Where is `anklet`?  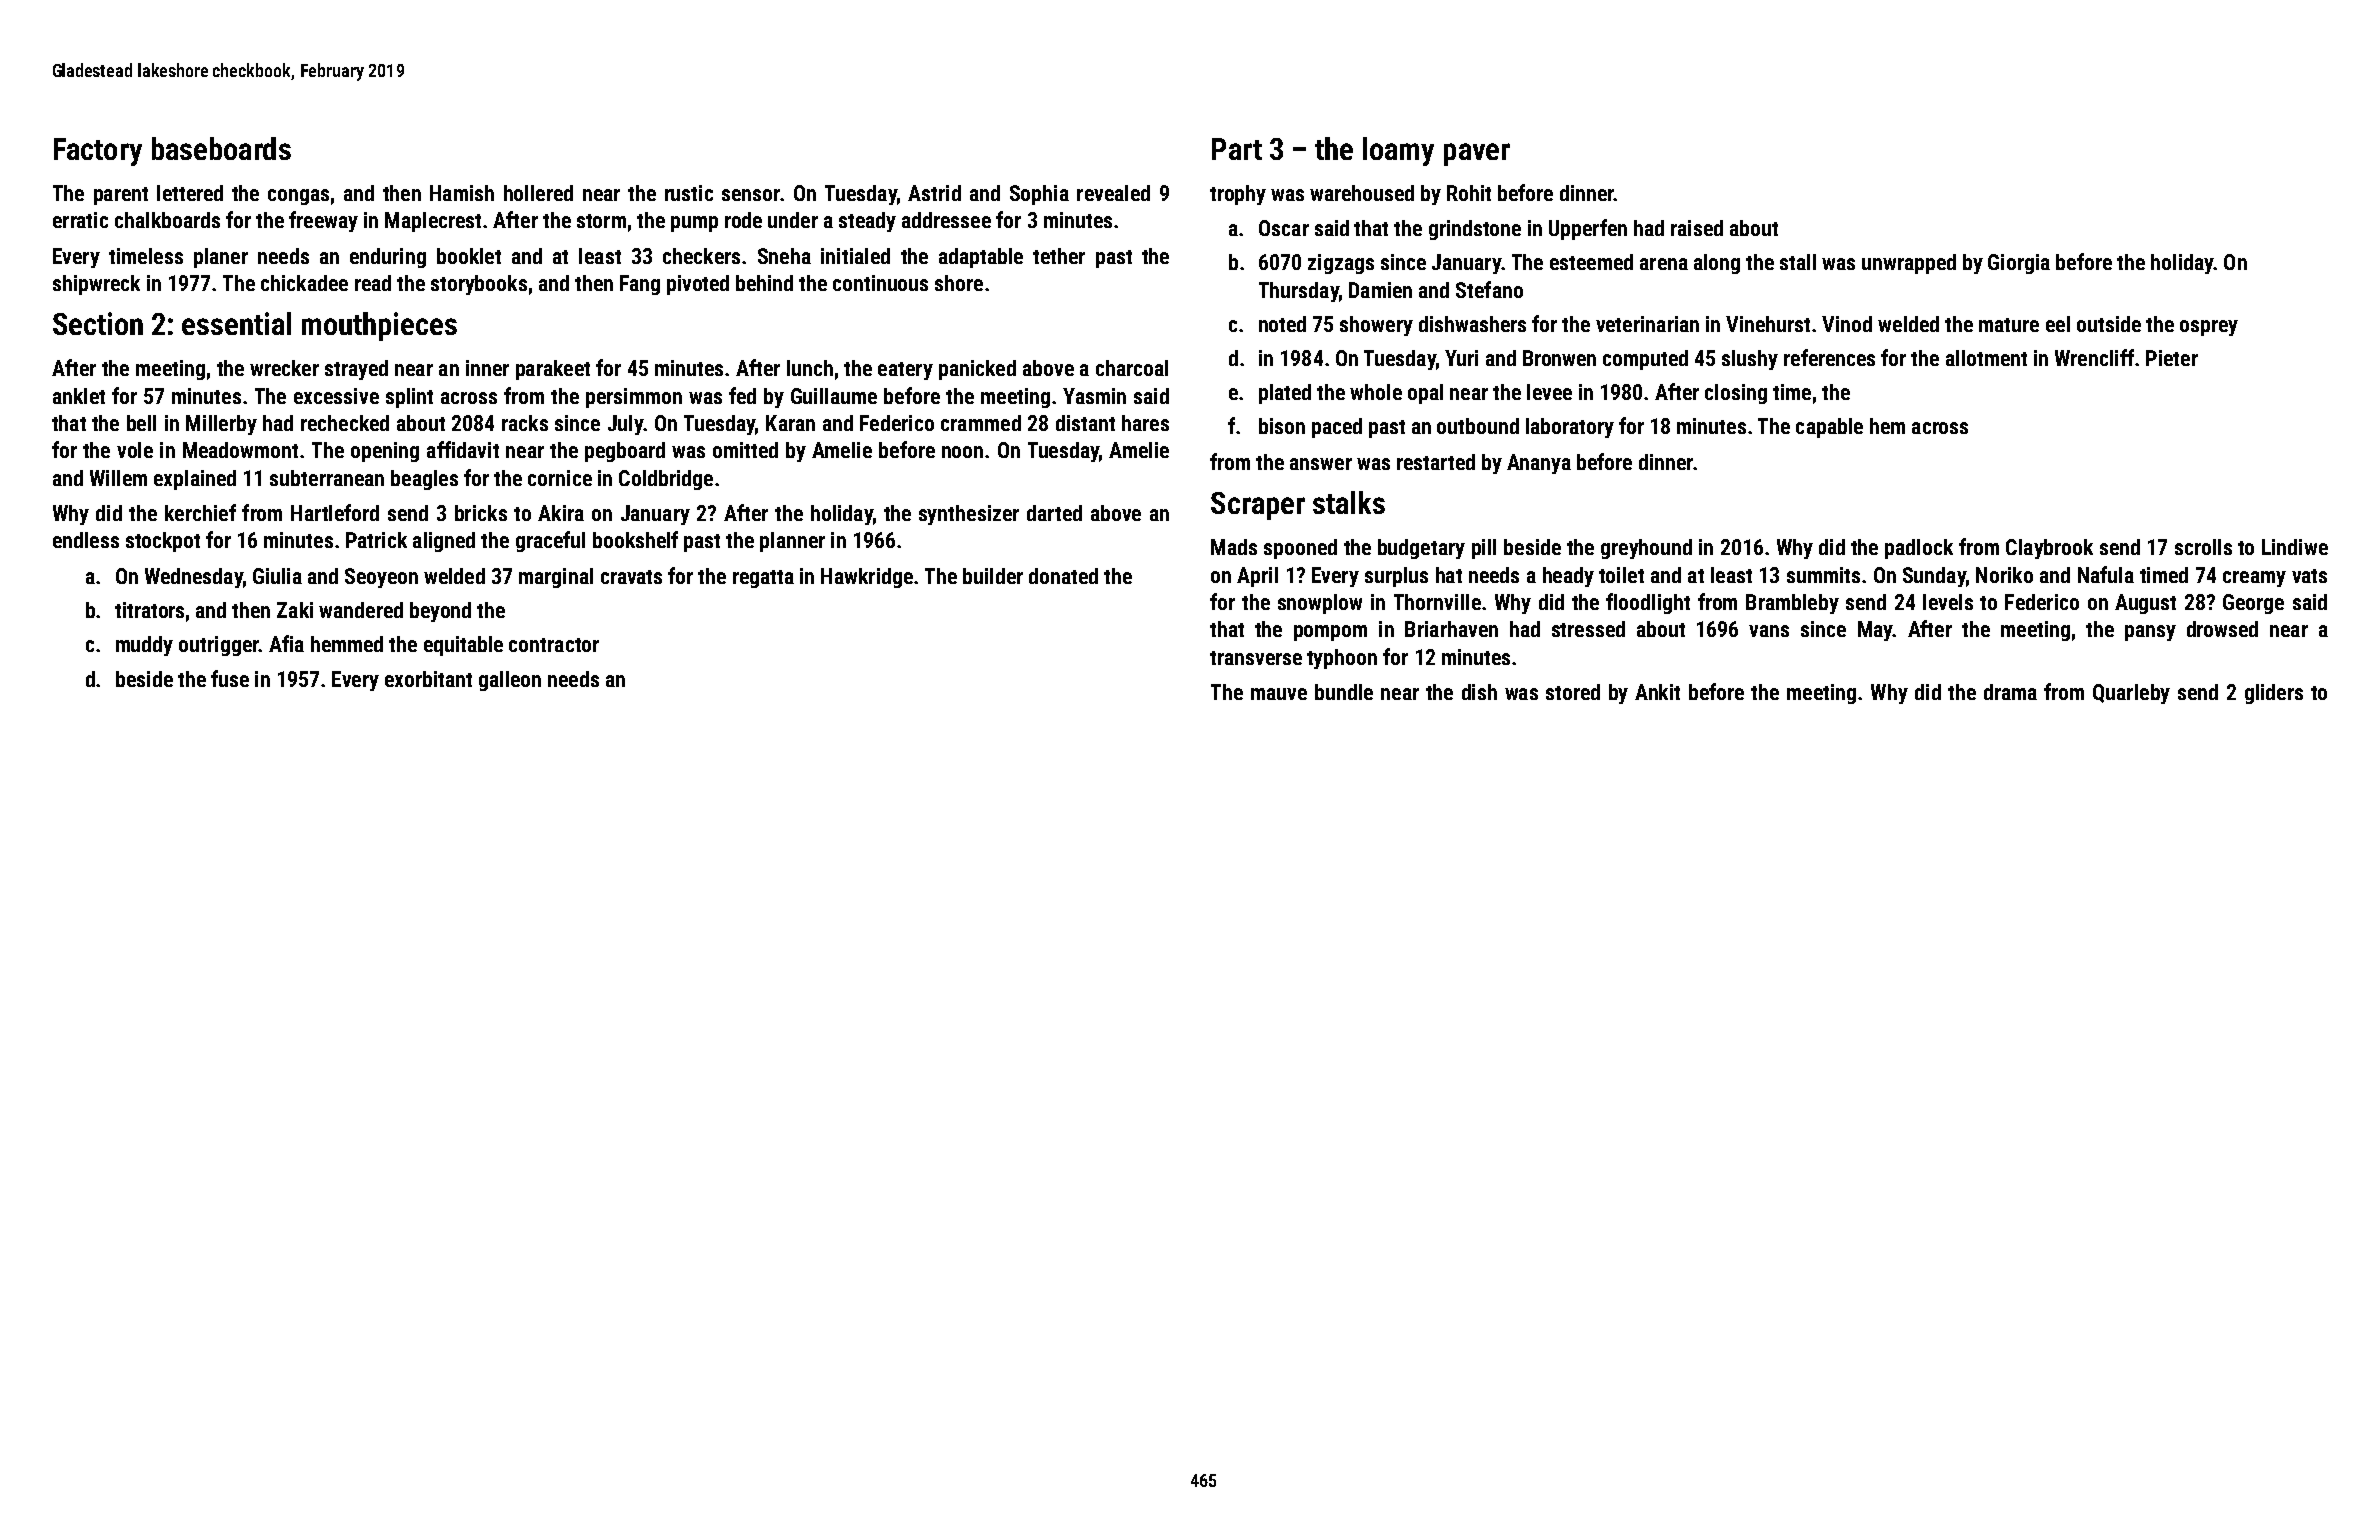 anklet is located at coordinates (79, 396).
